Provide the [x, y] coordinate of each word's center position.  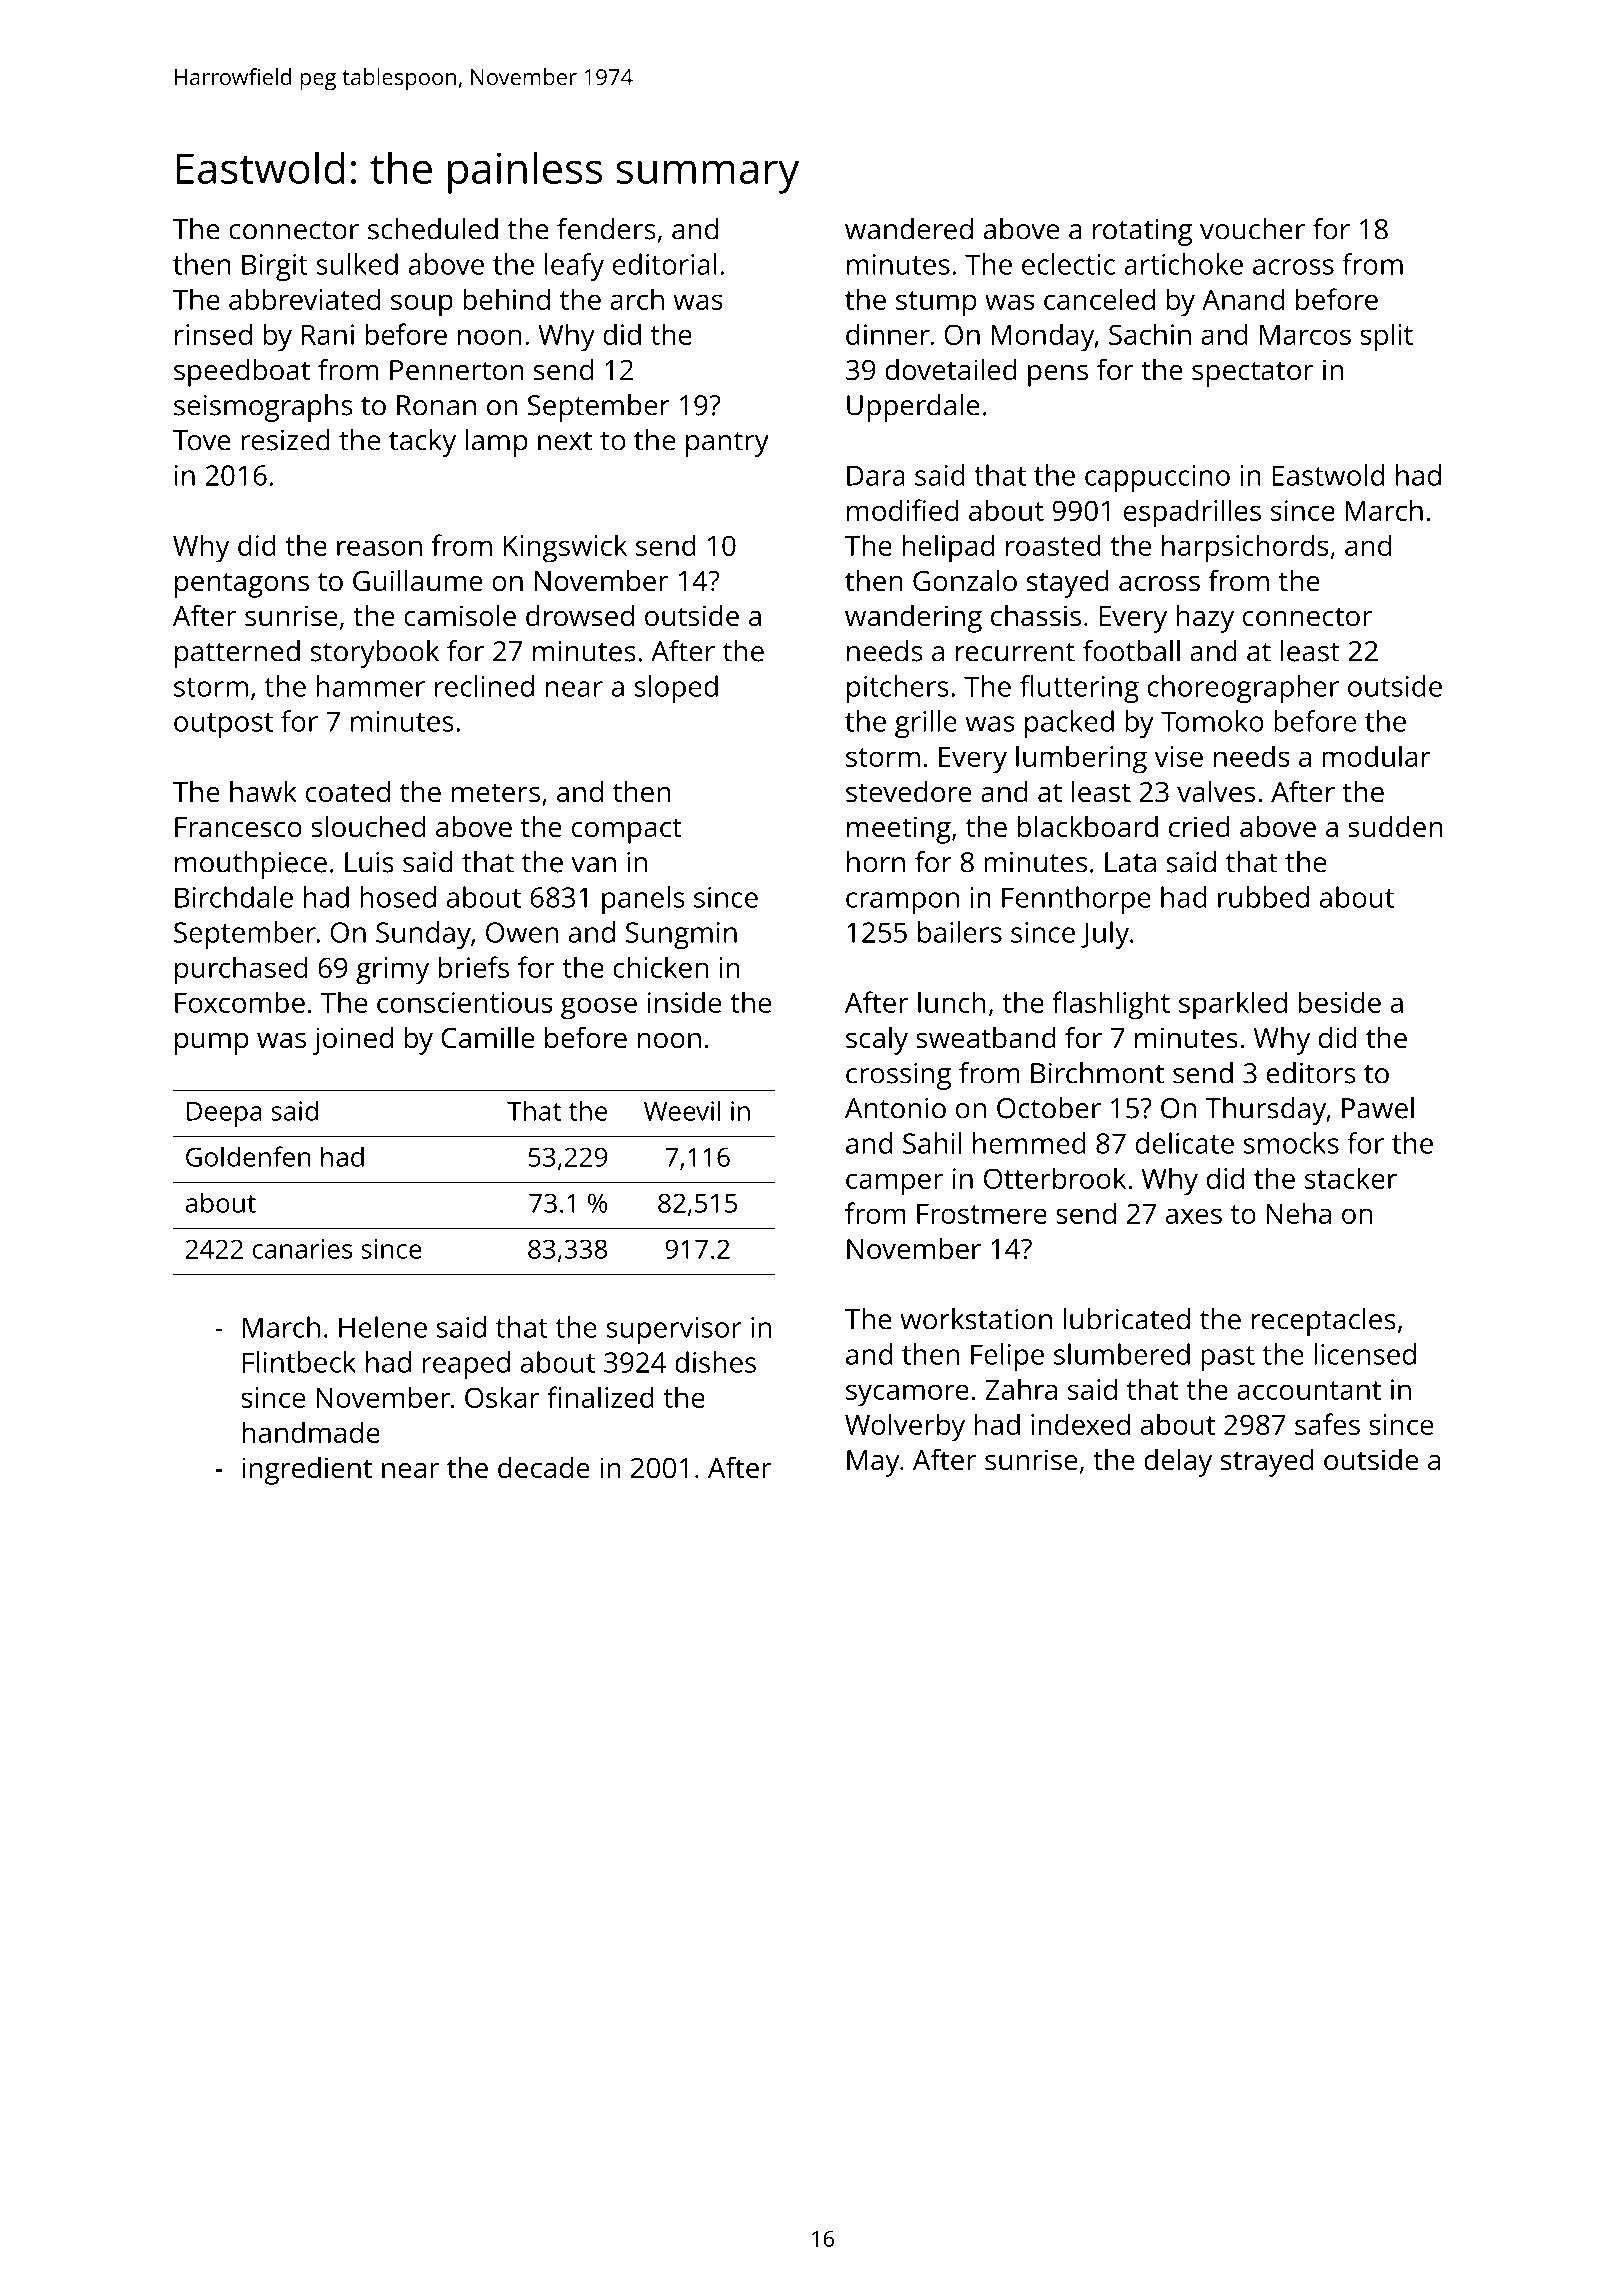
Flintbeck [299, 1362]
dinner [888, 334]
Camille [487, 1037]
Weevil [682, 1110]
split [1386, 337]
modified [902, 510]
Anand [1243, 299]
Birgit [275, 267]
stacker [1351, 1178]
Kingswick [565, 548]
